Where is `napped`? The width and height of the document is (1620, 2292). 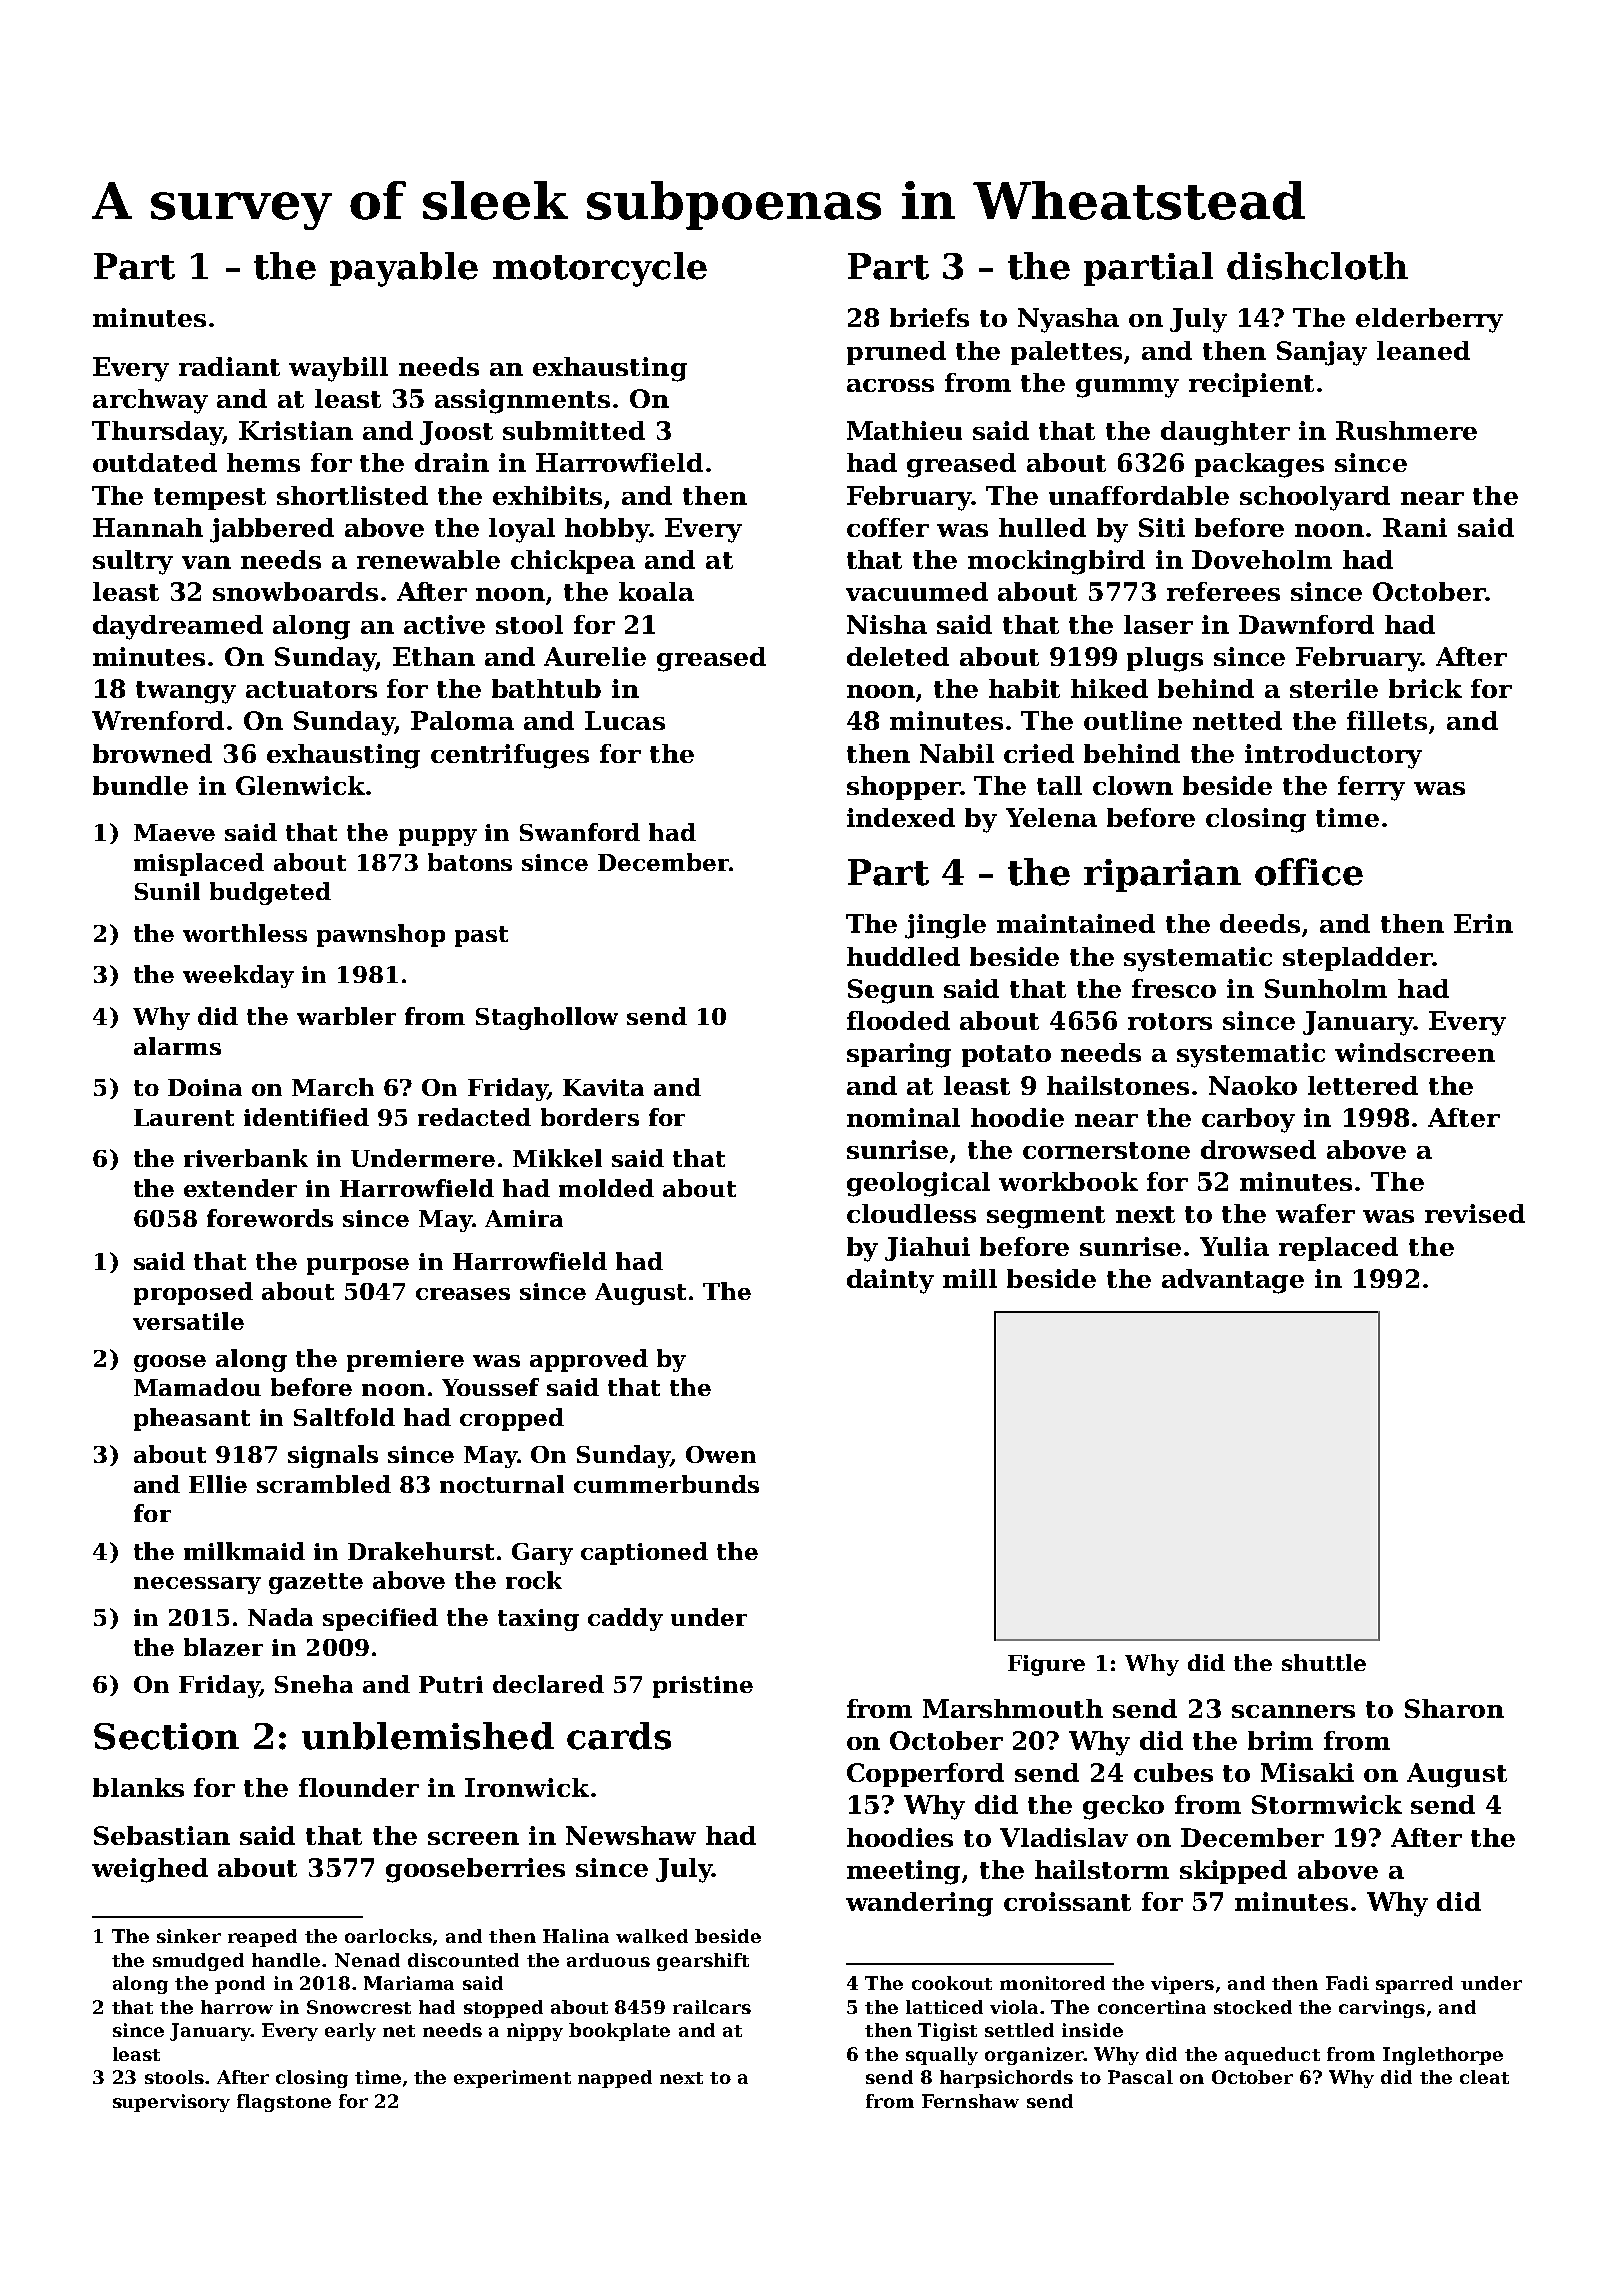
napped is located at coordinates (615, 2079).
